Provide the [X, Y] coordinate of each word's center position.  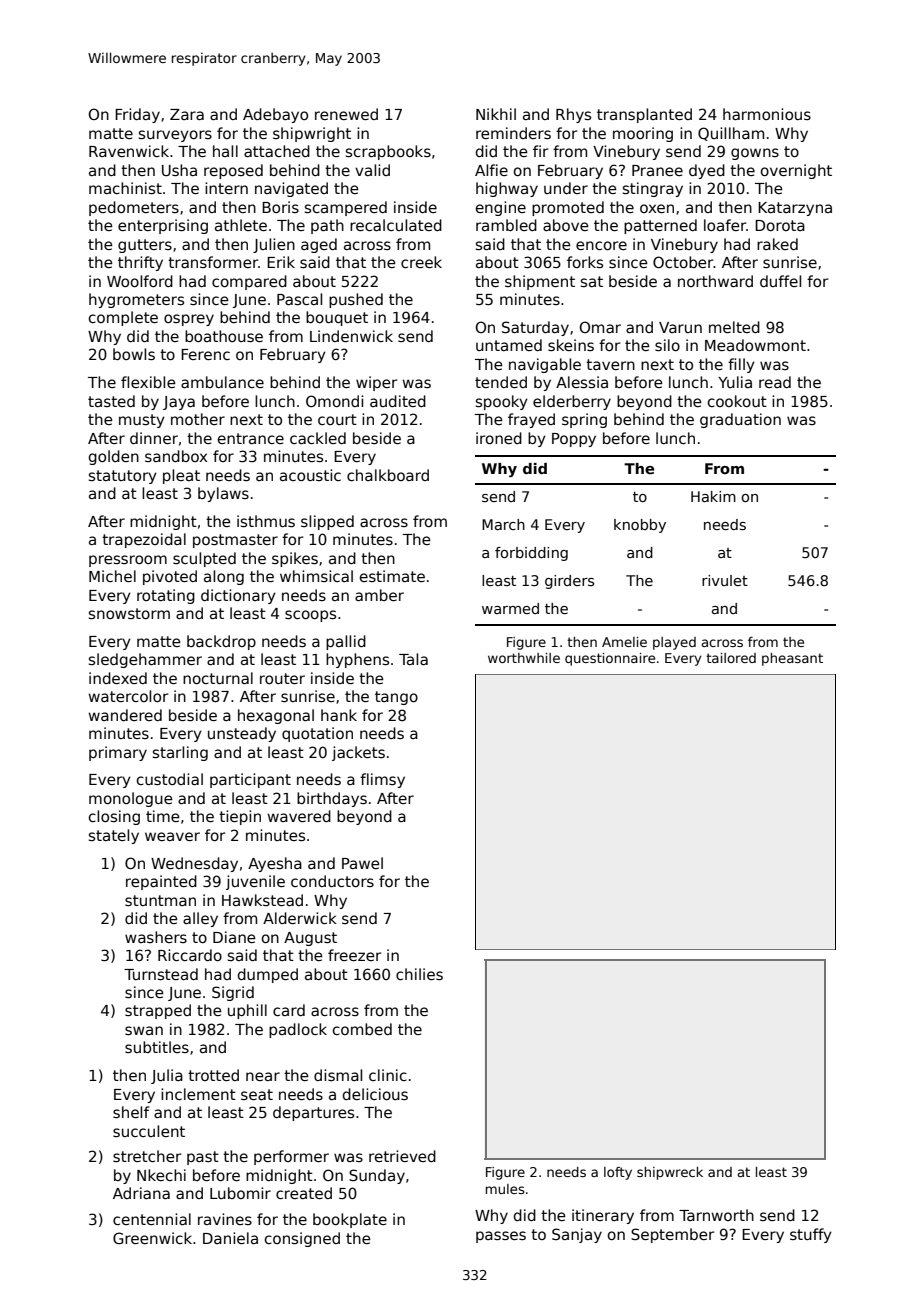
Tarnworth [716, 1215]
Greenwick [152, 1238]
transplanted [644, 115]
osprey [189, 320]
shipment [540, 282]
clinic [388, 1075]
